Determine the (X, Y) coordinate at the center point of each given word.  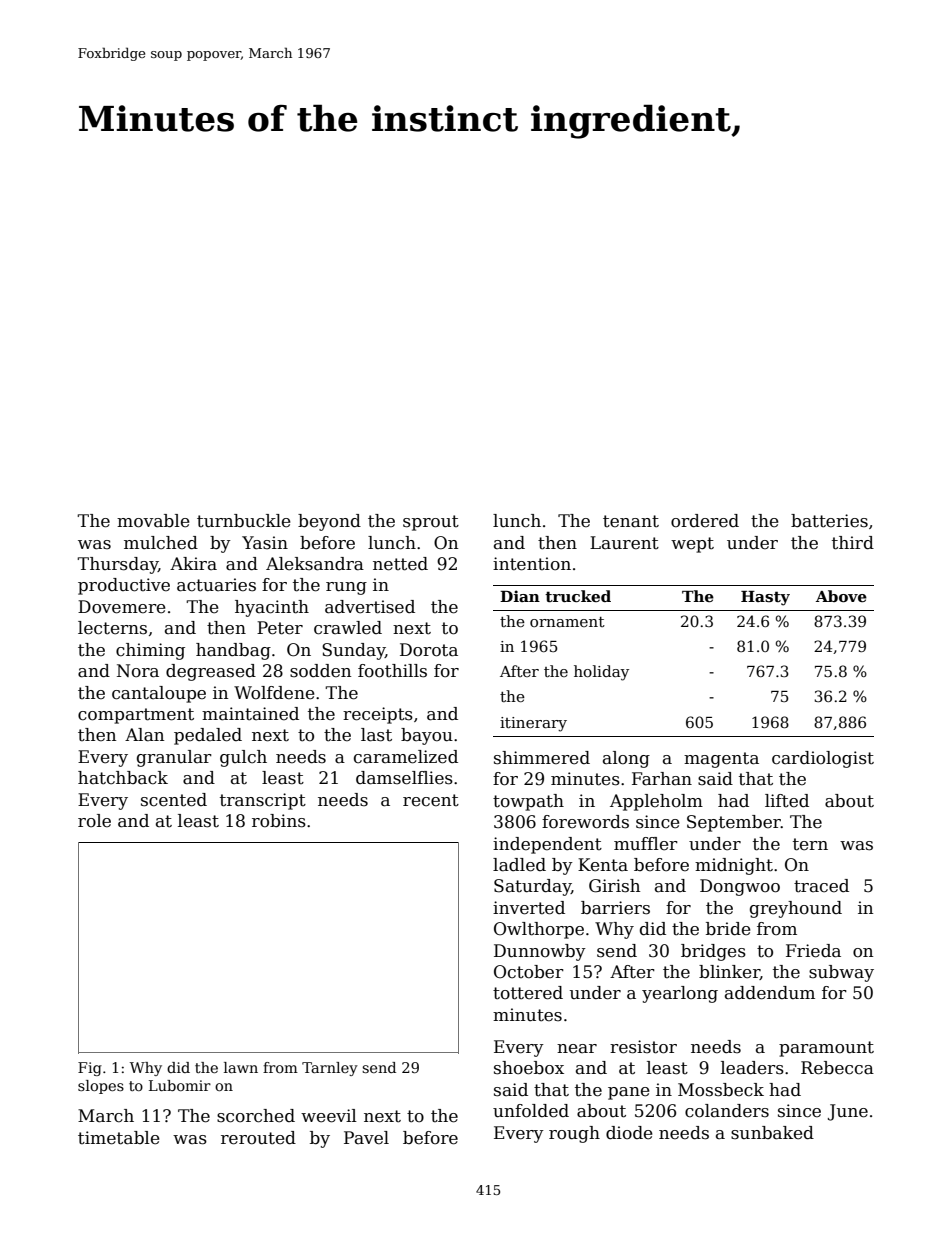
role (94, 821)
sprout (431, 523)
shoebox (529, 1068)
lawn (241, 1067)
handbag (233, 651)
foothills (392, 671)
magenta (721, 760)
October (529, 972)
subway (841, 973)
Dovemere (122, 607)
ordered (705, 521)
